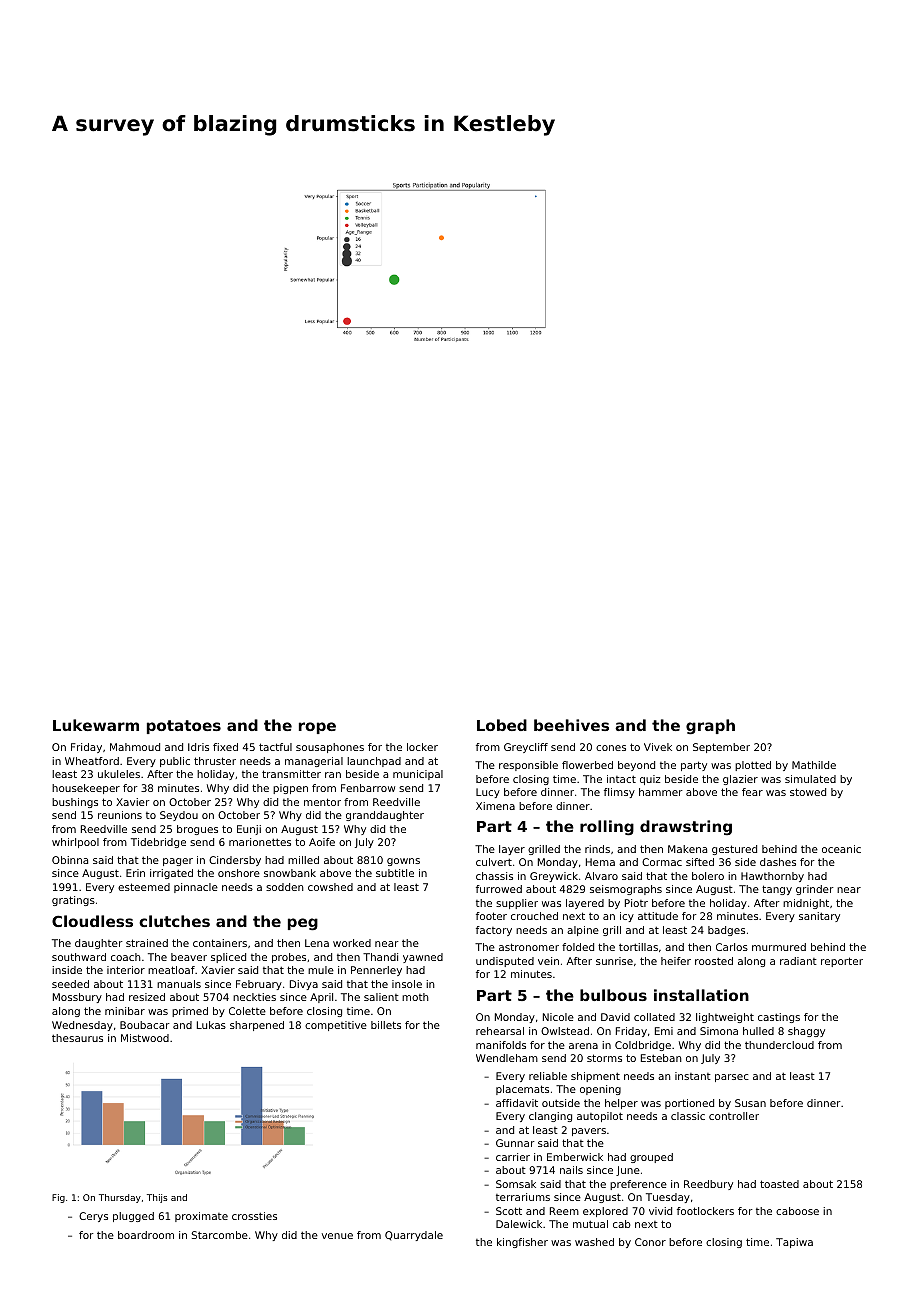 This screenshot has width=924, height=1308. What do you see at coordinates (502, 725) in the screenshot?
I see `Lobed` at bounding box center [502, 725].
